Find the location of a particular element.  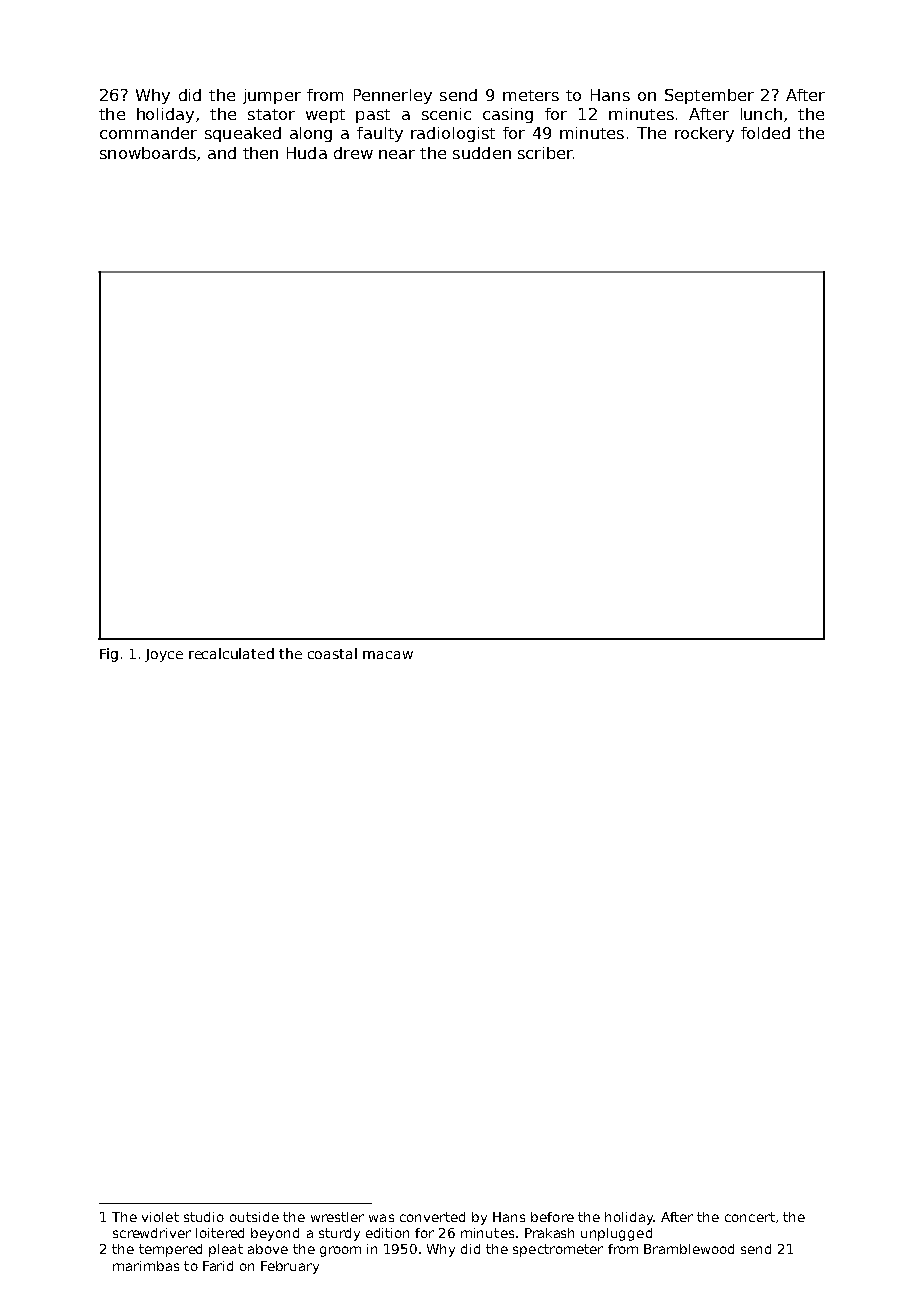

folded is located at coordinates (765, 133).
